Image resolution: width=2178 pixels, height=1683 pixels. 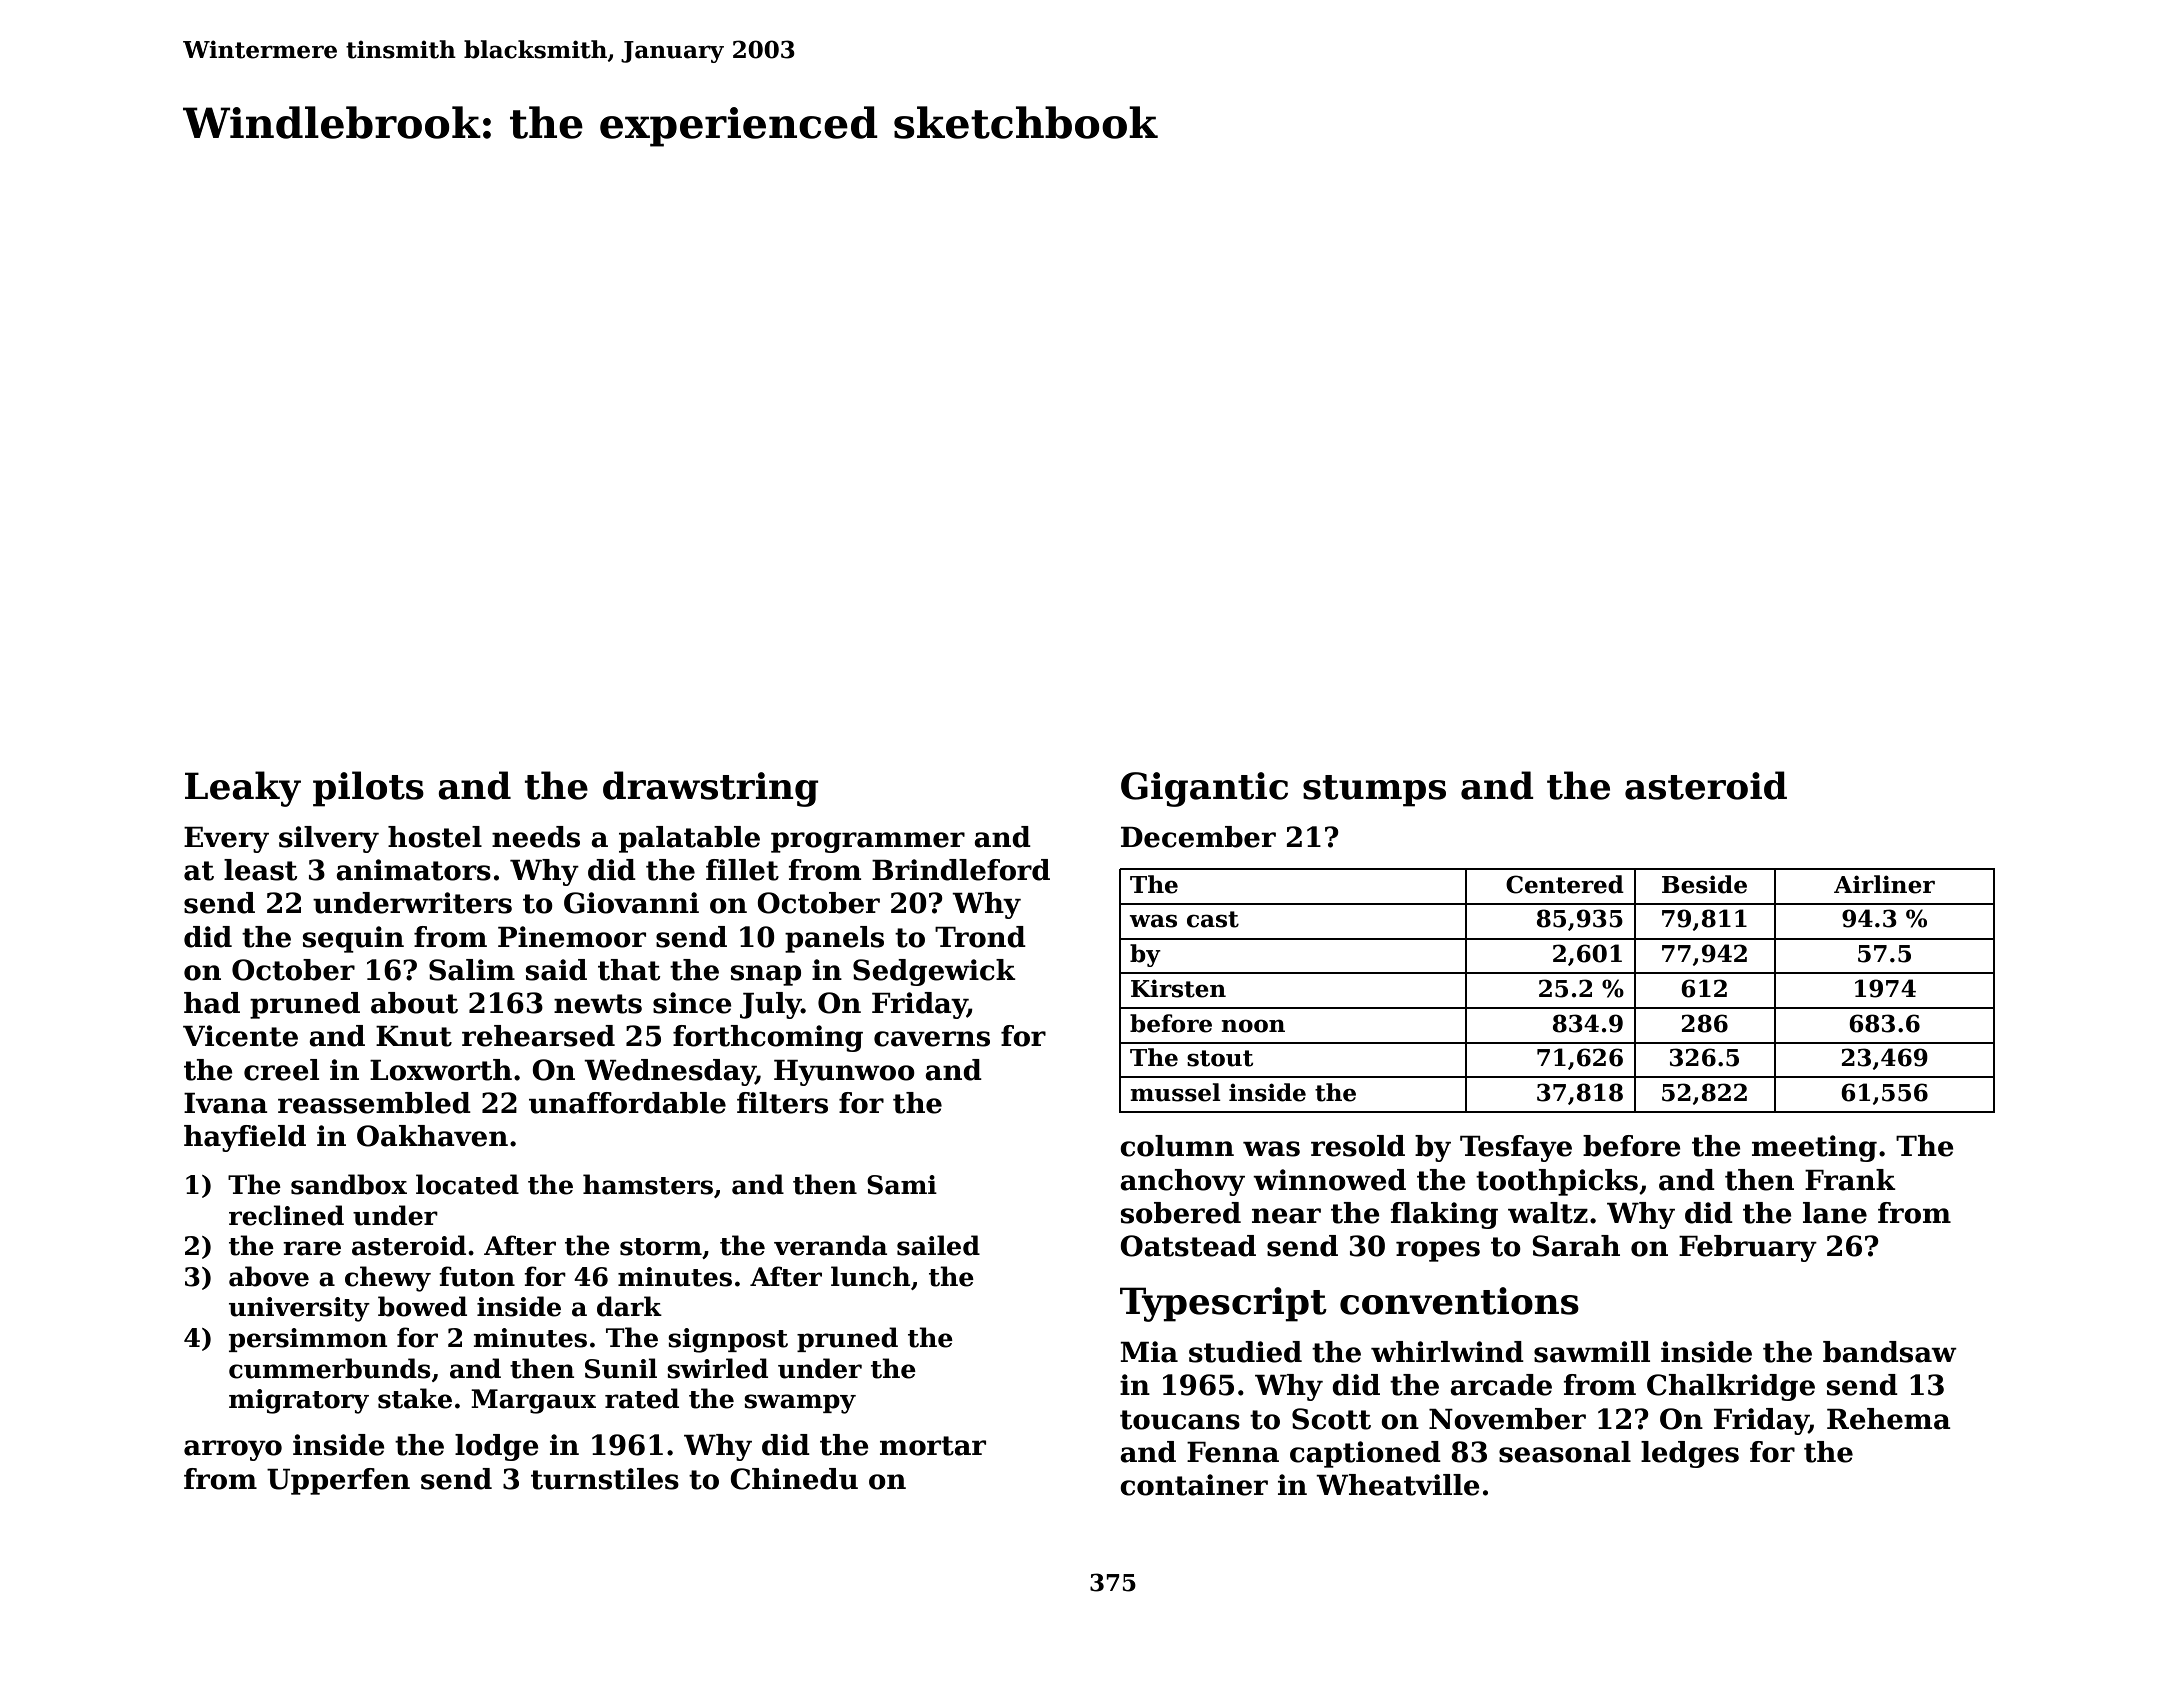 I want to click on ledges, so click(x=1690, y=1454).
